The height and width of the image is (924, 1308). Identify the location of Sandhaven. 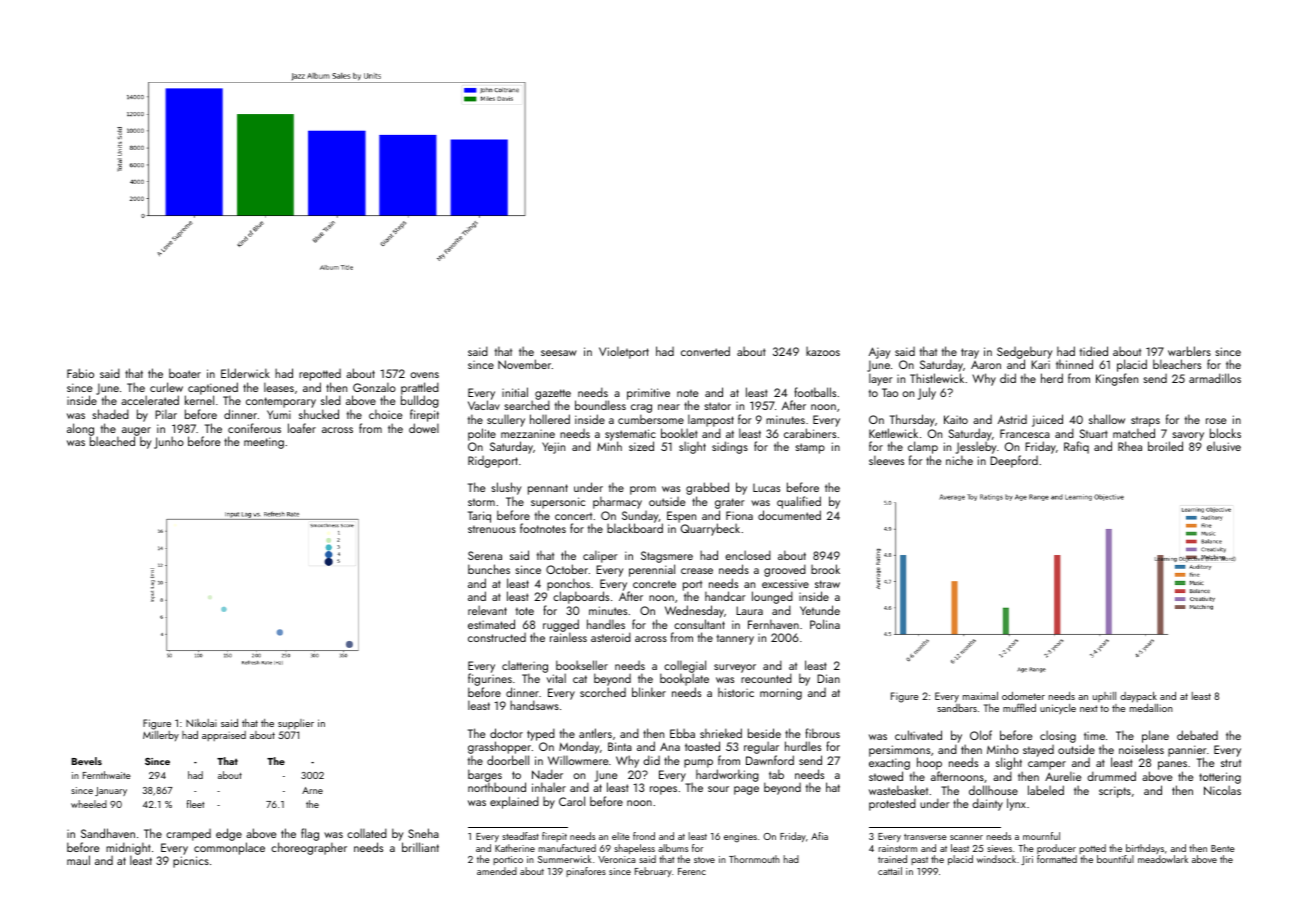
(108, 833).
